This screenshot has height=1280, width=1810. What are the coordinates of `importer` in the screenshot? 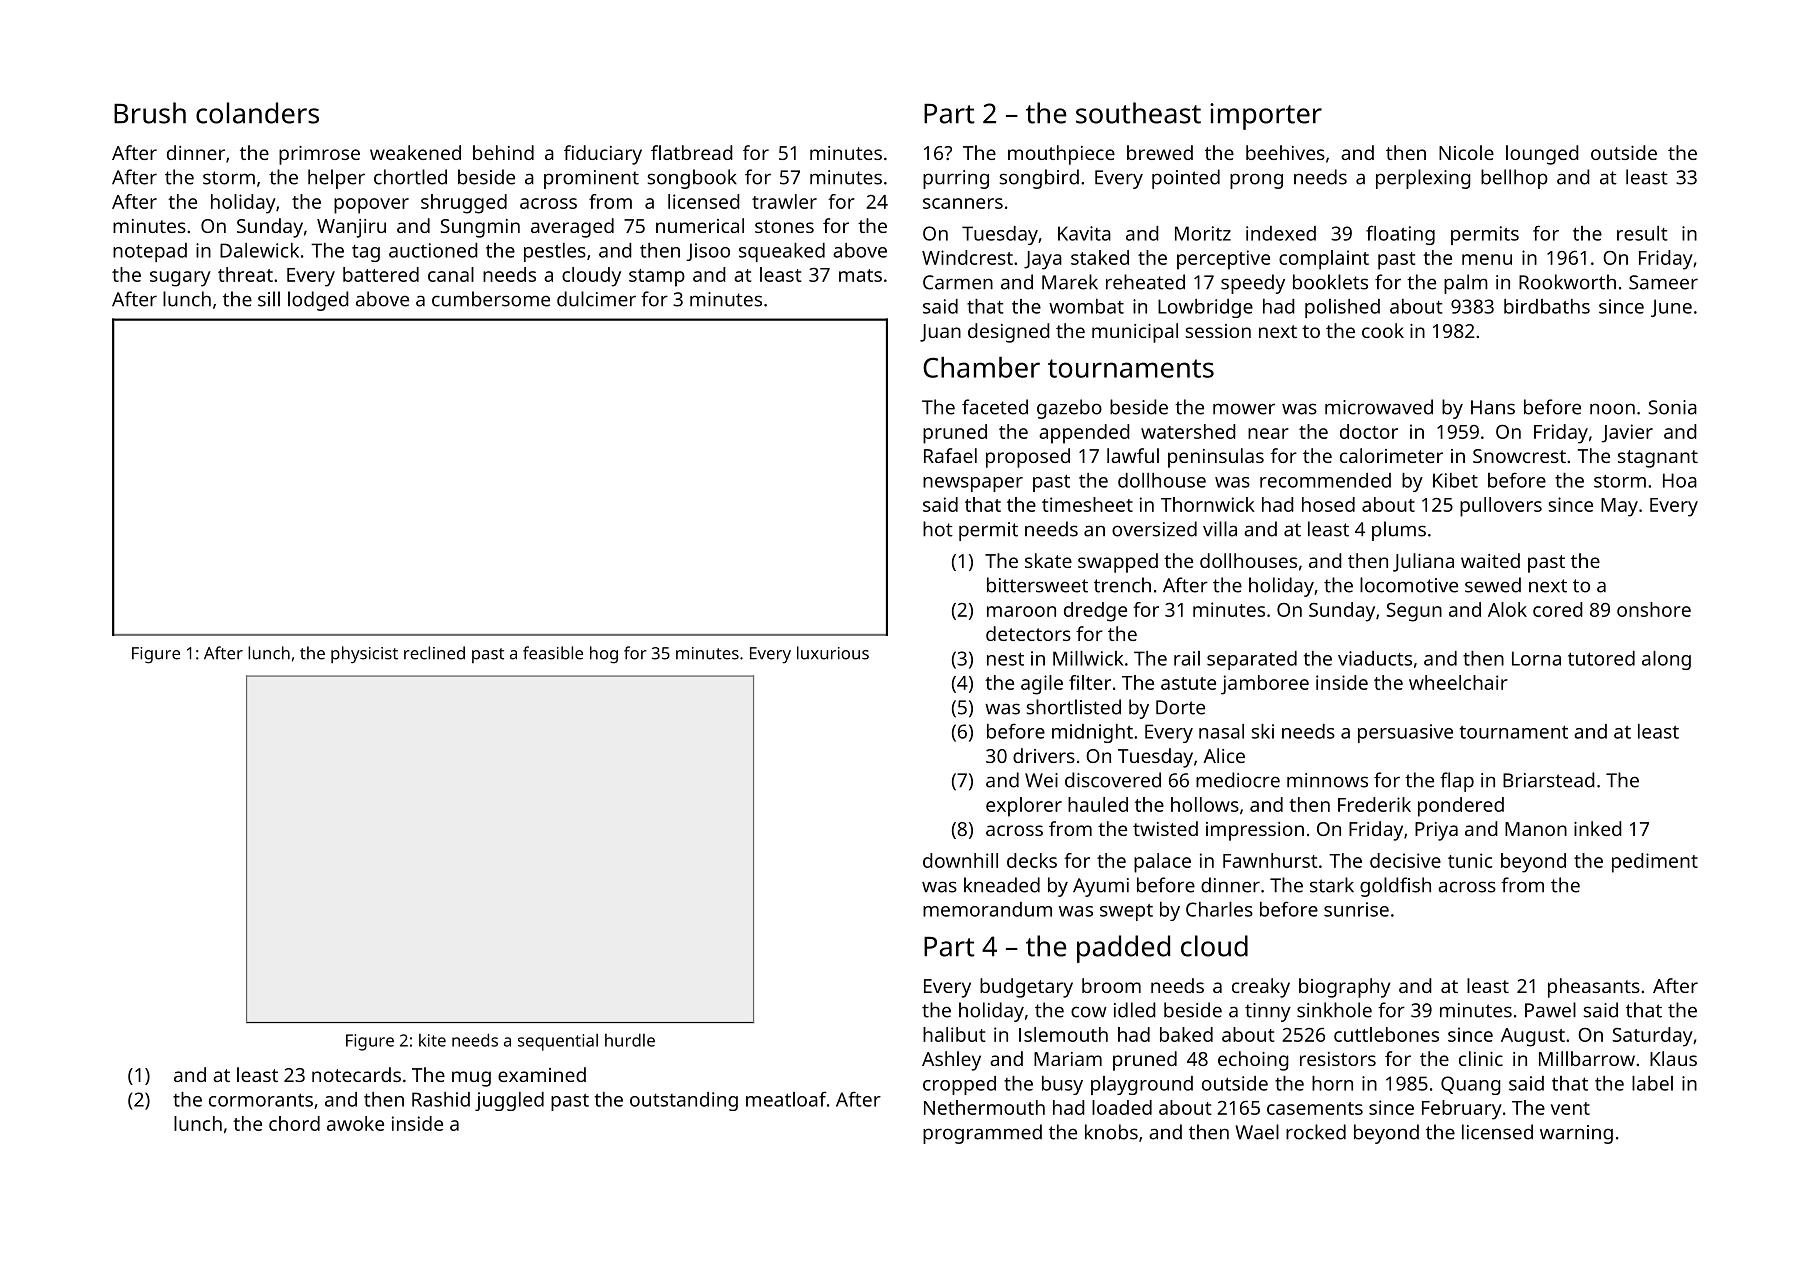 It's located at (1266, 116).
